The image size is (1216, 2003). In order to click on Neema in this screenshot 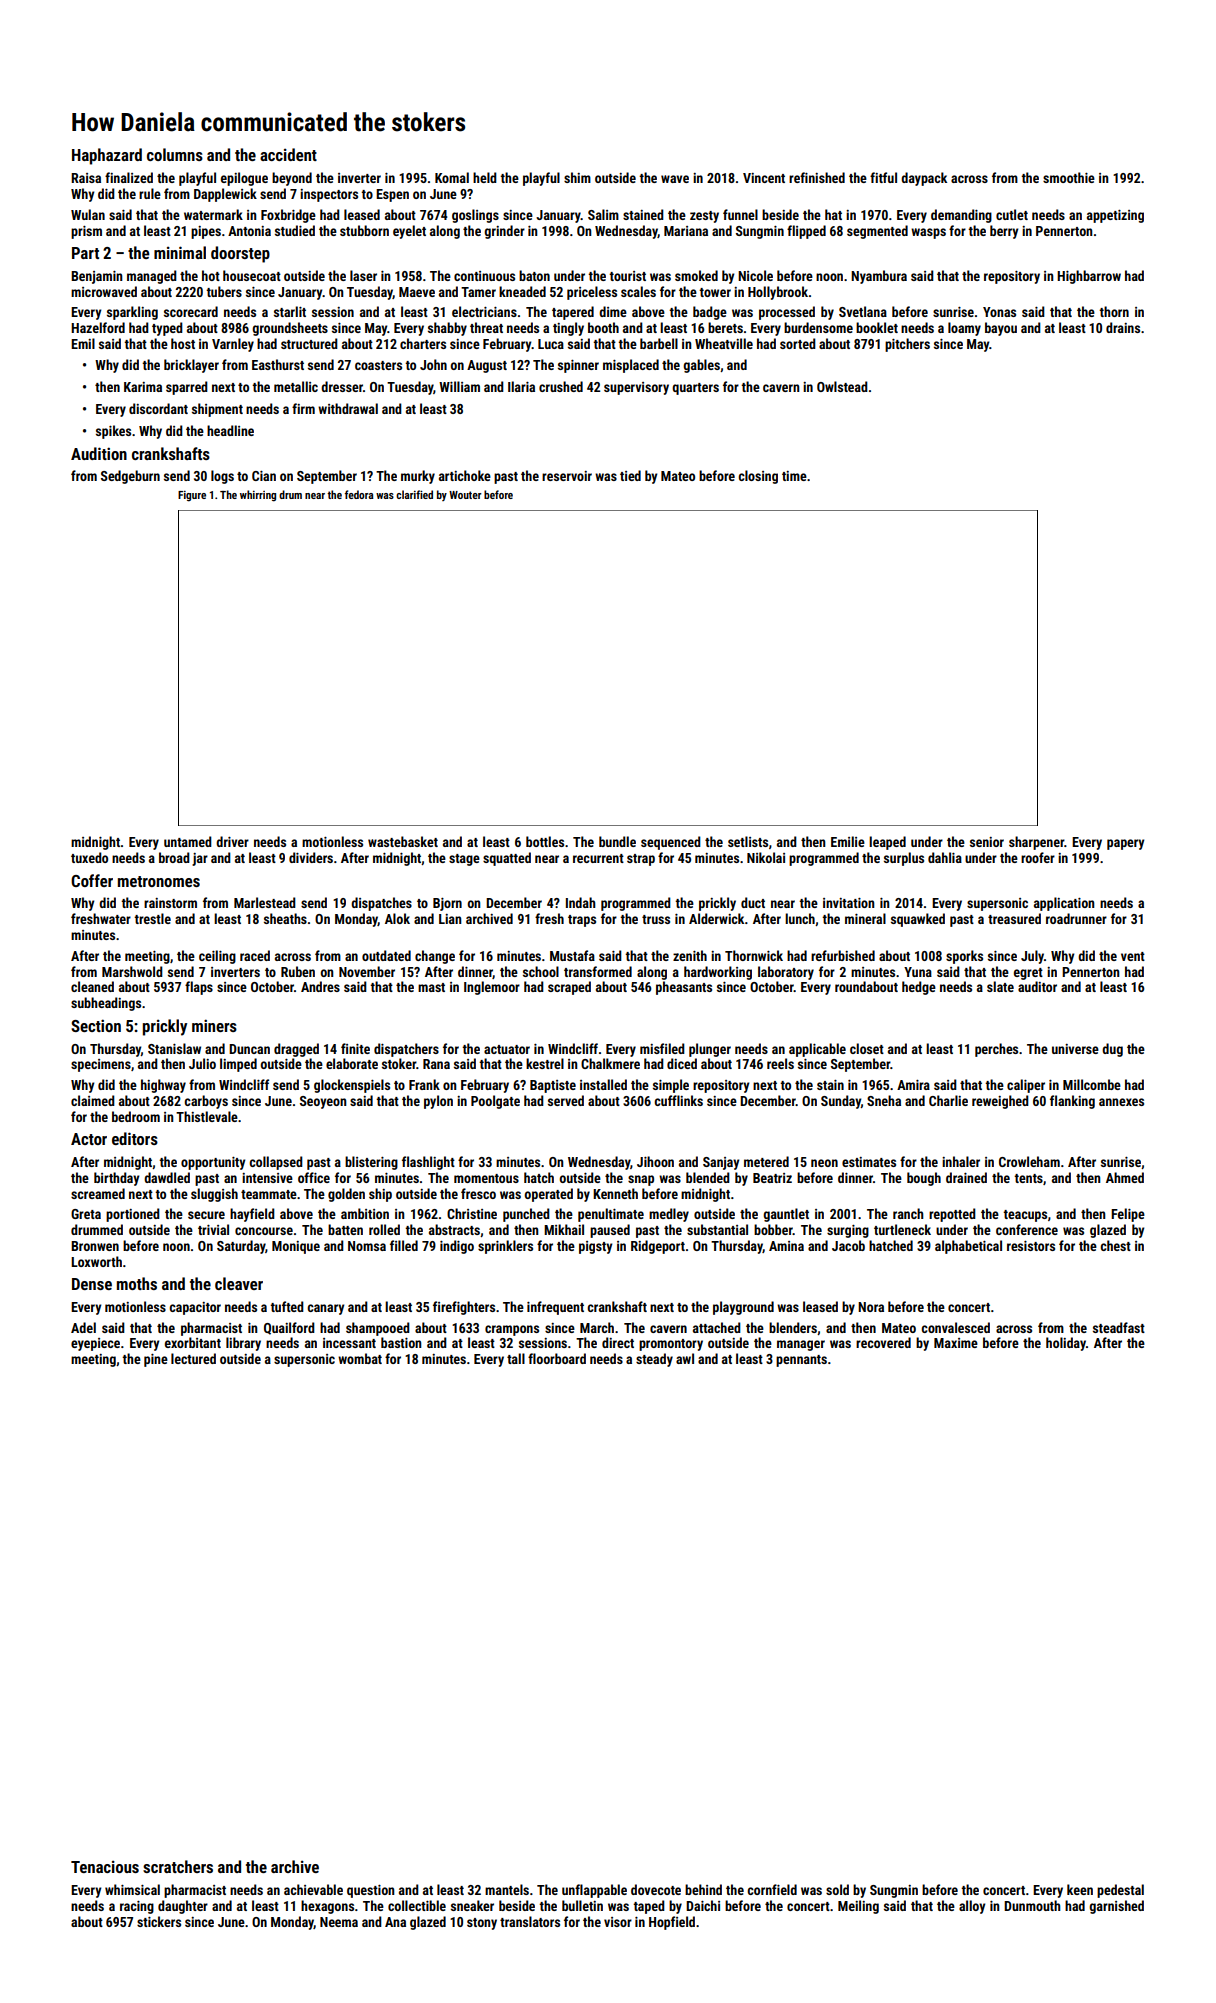, I will do `click(339, 1922)`.
